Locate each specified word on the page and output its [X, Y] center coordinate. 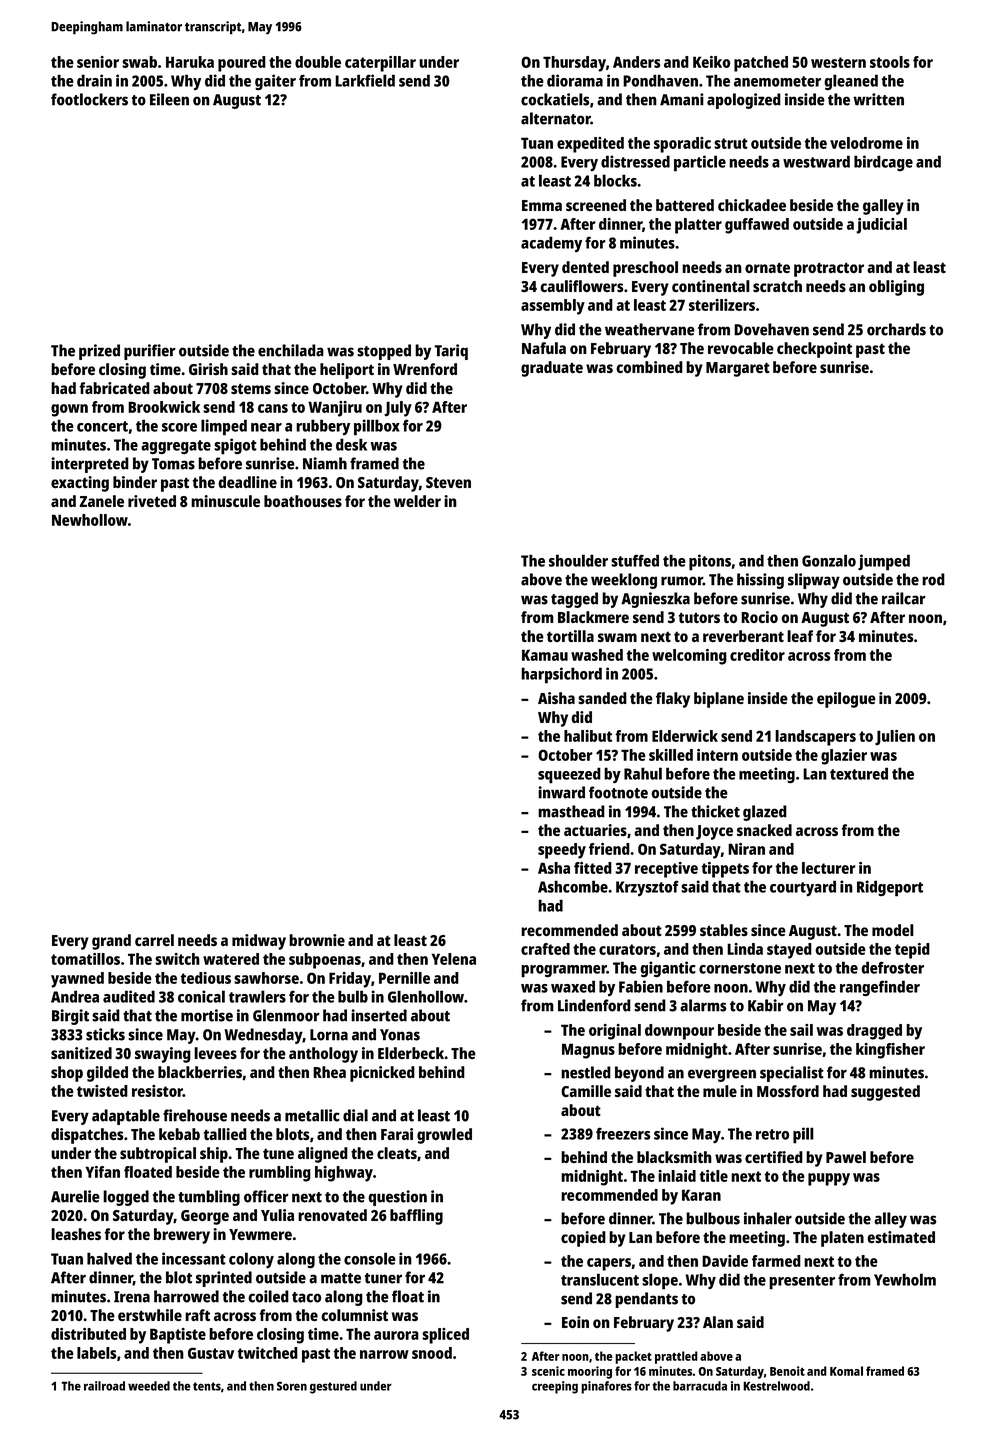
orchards [896, 329]
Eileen [169, 99]
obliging [896, 288]
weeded [149, 1386]
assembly [553, 307]
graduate [552, 369]
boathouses [303, 501]
